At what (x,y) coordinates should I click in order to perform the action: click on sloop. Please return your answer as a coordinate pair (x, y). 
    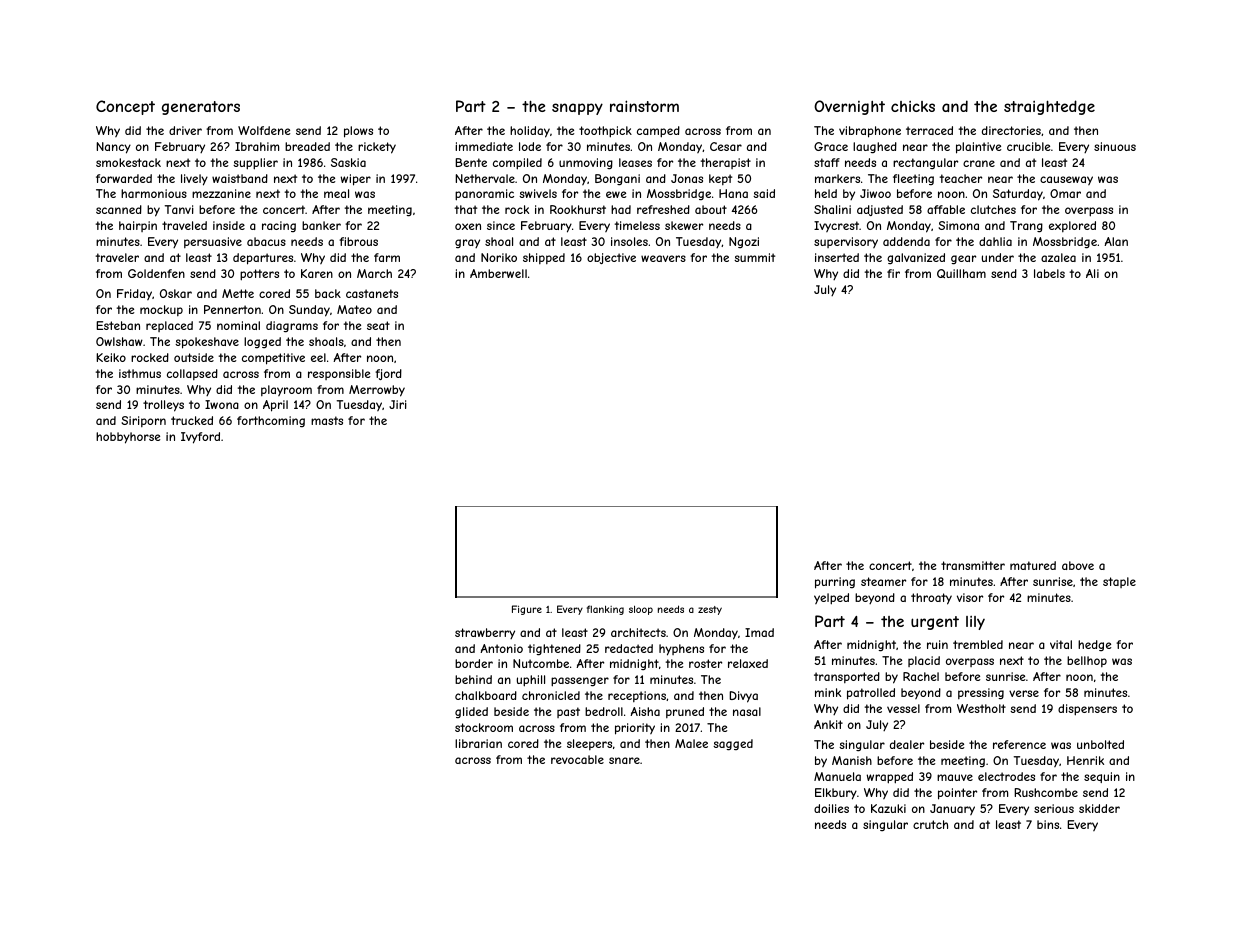
    Looking at the image, I should click on (641, 610).
